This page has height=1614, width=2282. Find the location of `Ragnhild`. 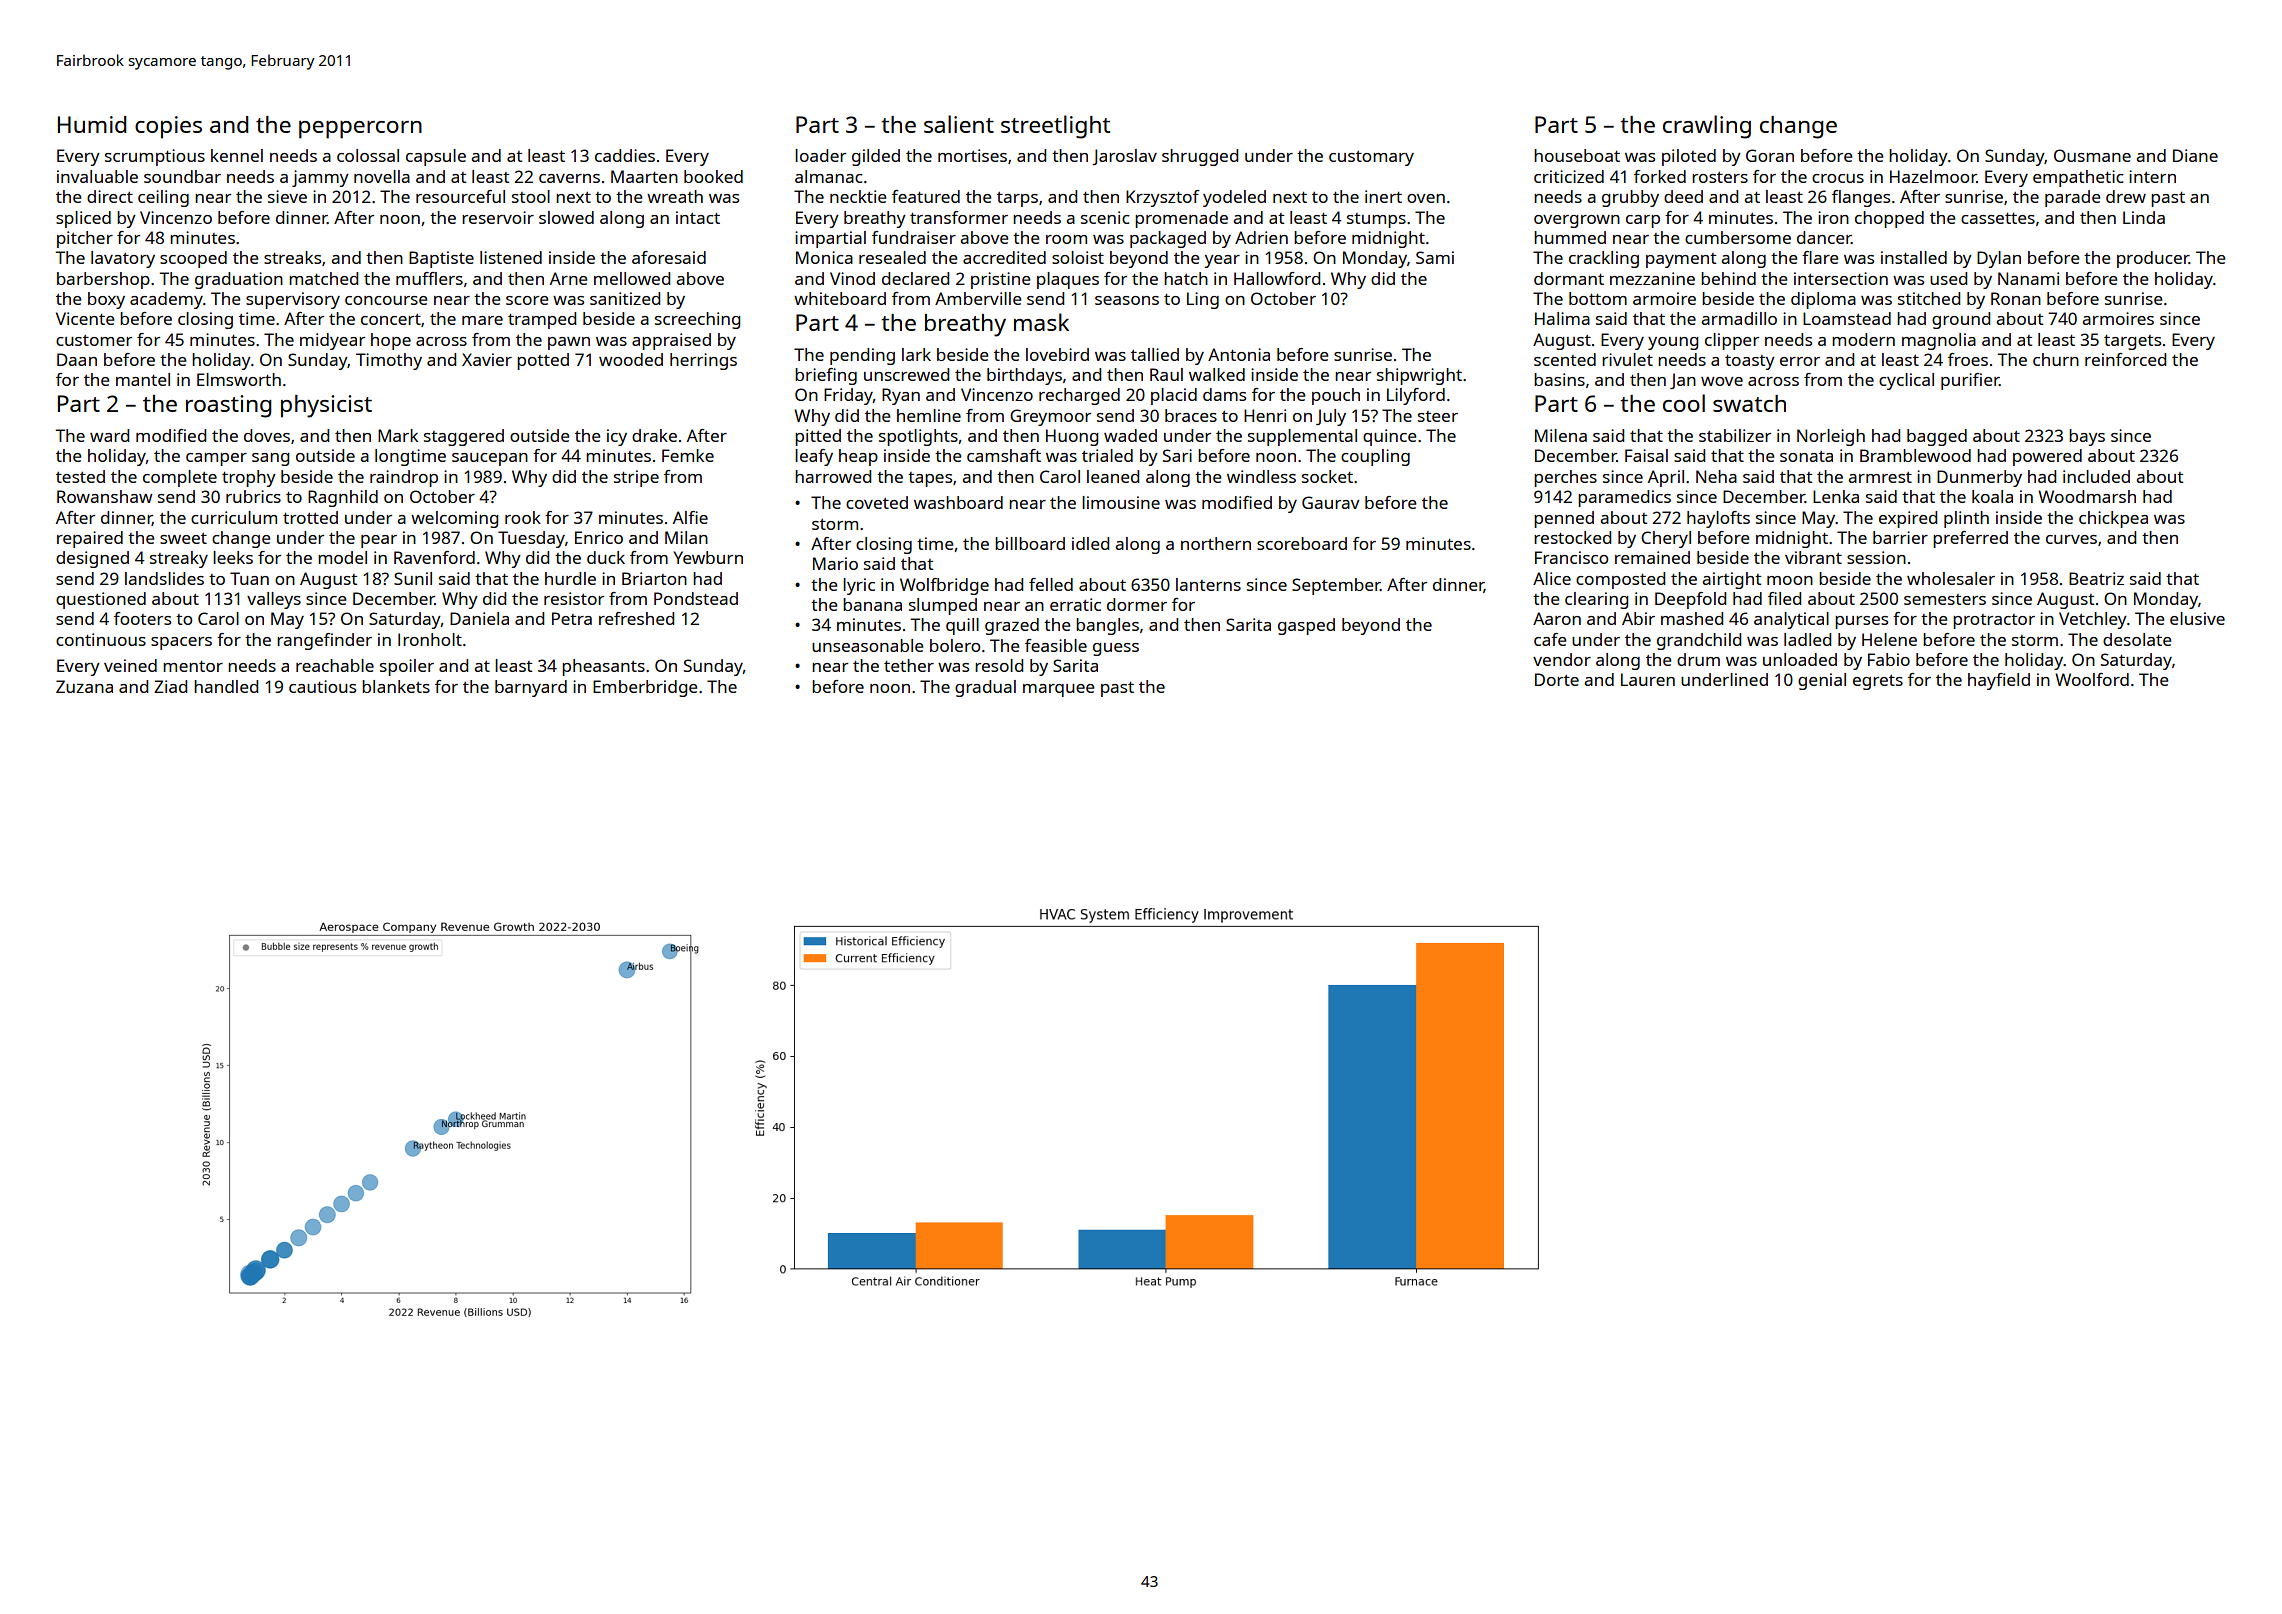

Ragnhild is located at coordinates (343, 498).
